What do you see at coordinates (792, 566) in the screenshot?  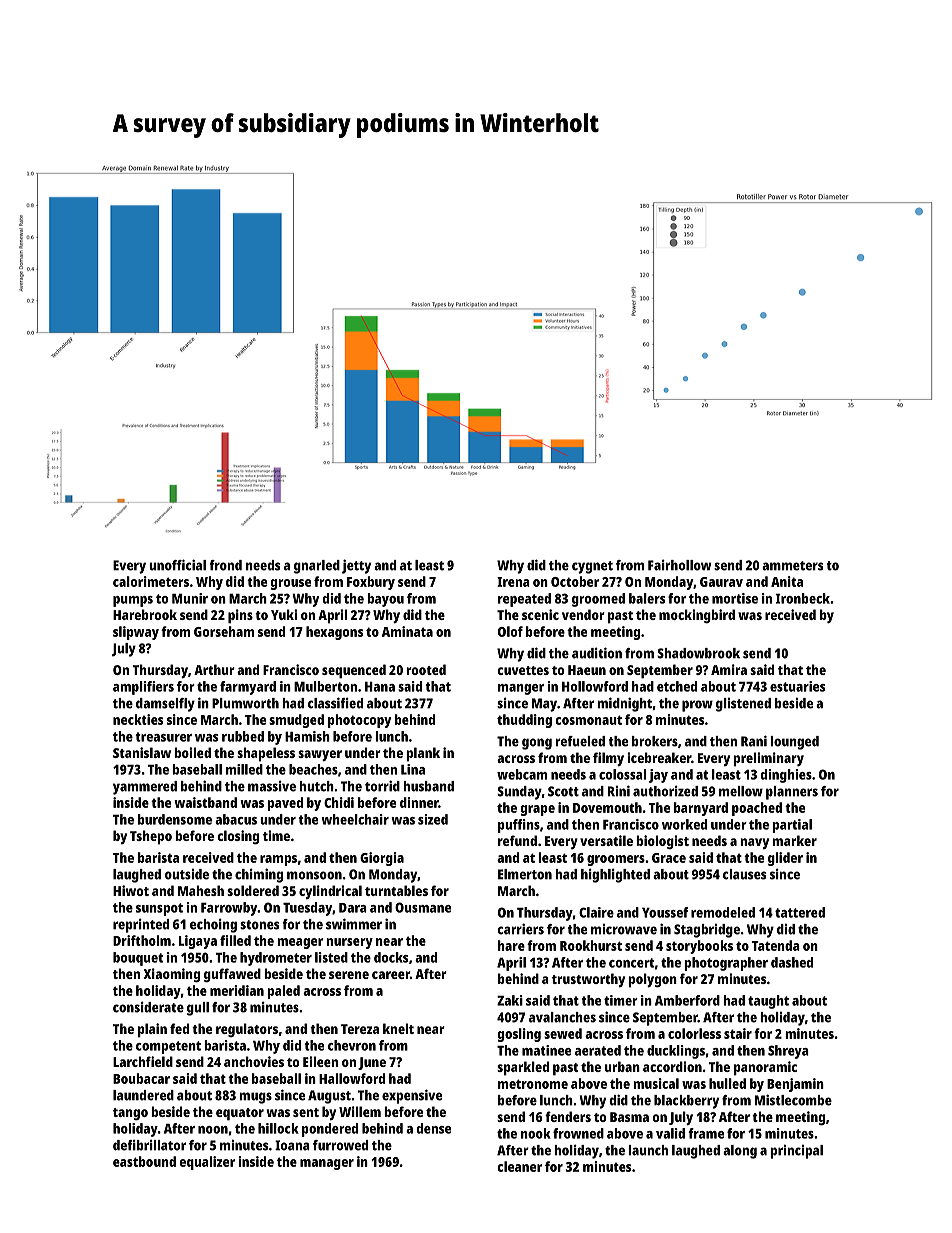 I see `ammeters` at bounding box center [792, 566].
